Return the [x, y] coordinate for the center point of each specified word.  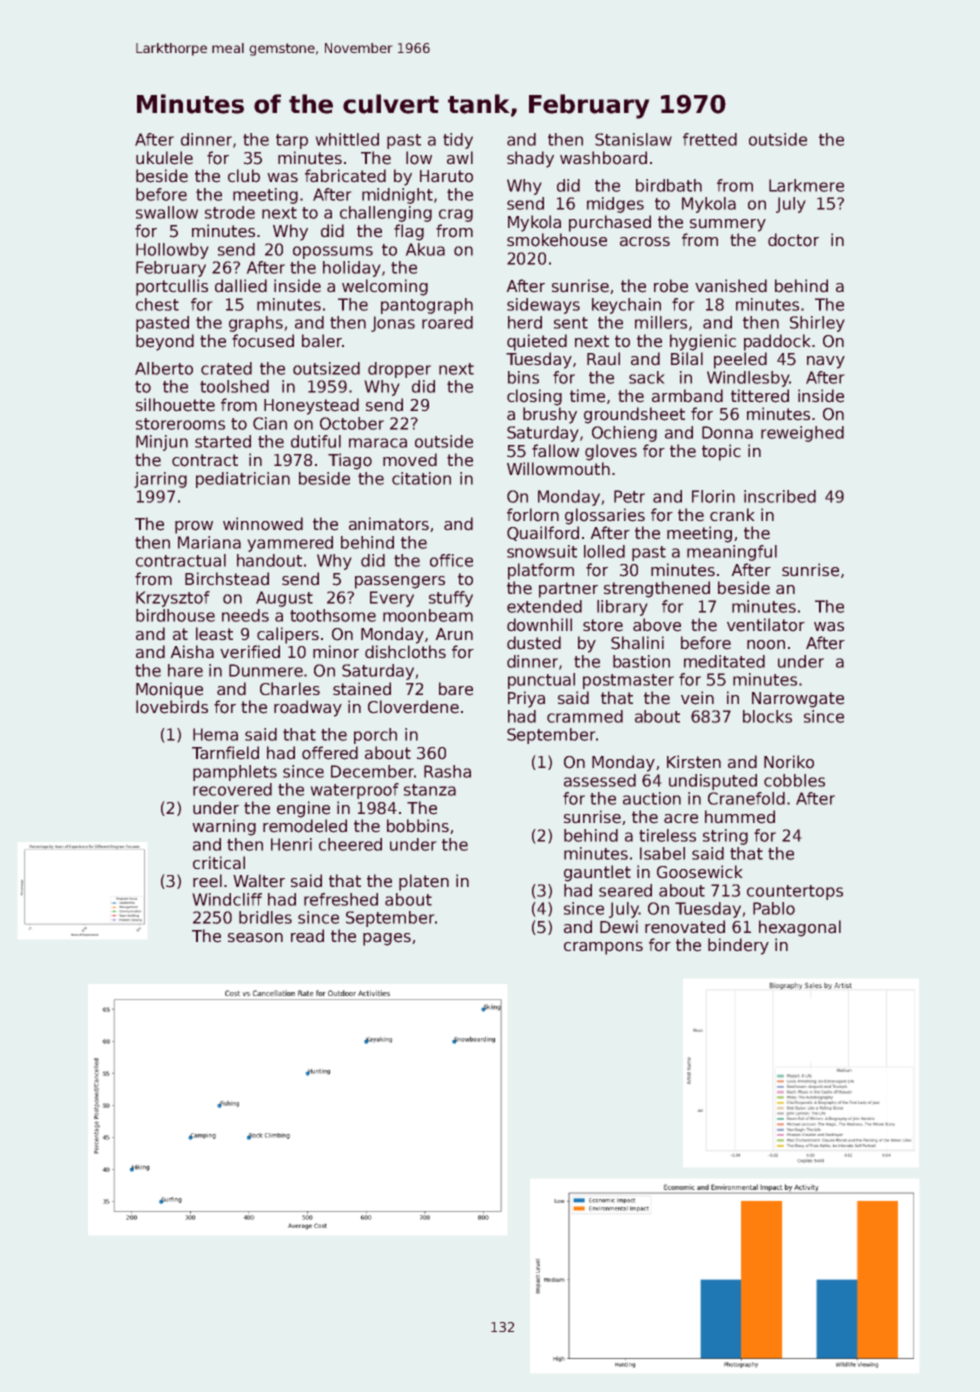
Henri [291, 844]
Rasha [447, 771]
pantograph [427, 306]
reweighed [802, 434]
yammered [290, 544]
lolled [604, 551]
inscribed [780, 496]
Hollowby [172, 251]
